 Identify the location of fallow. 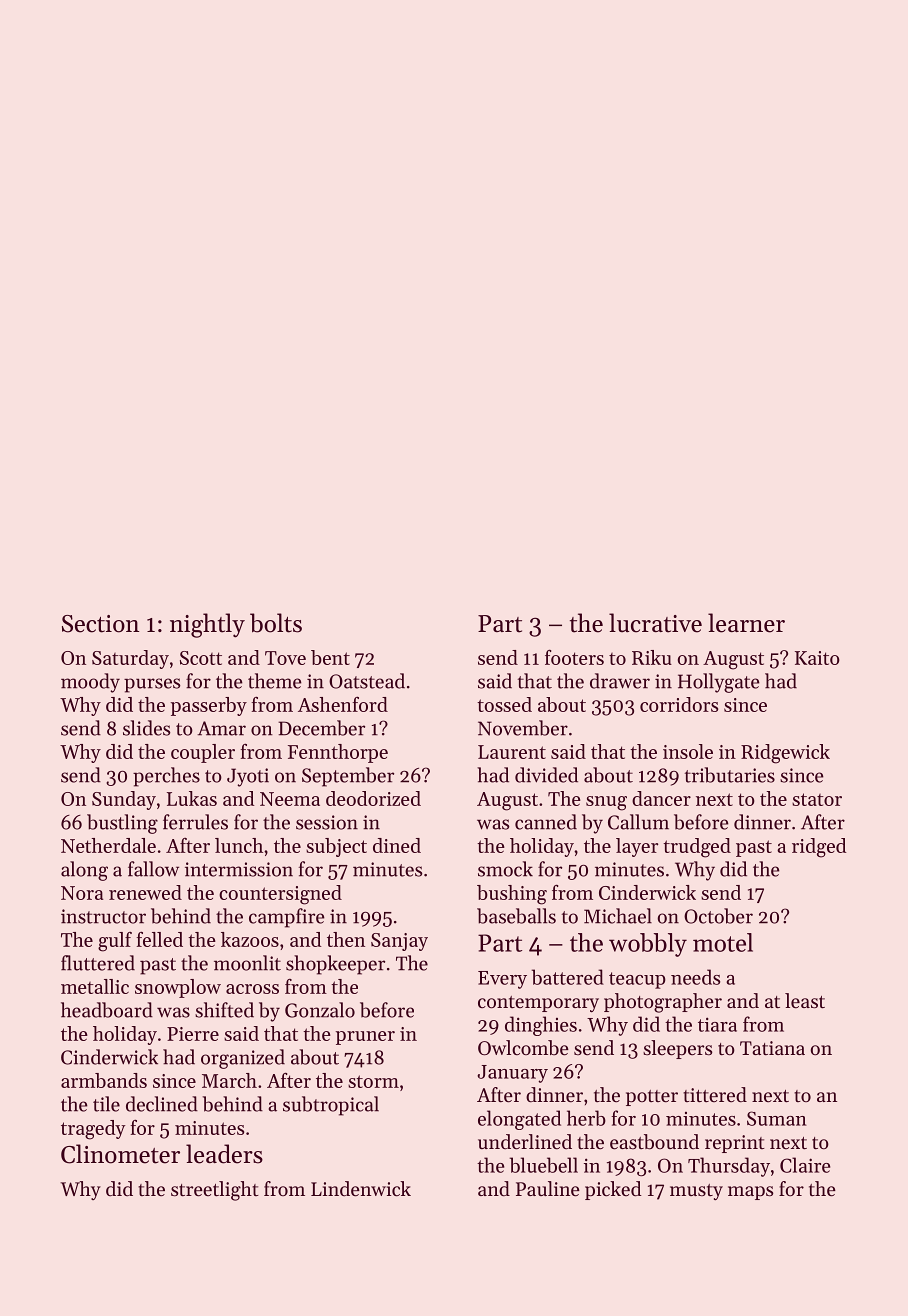
(153, 869).
